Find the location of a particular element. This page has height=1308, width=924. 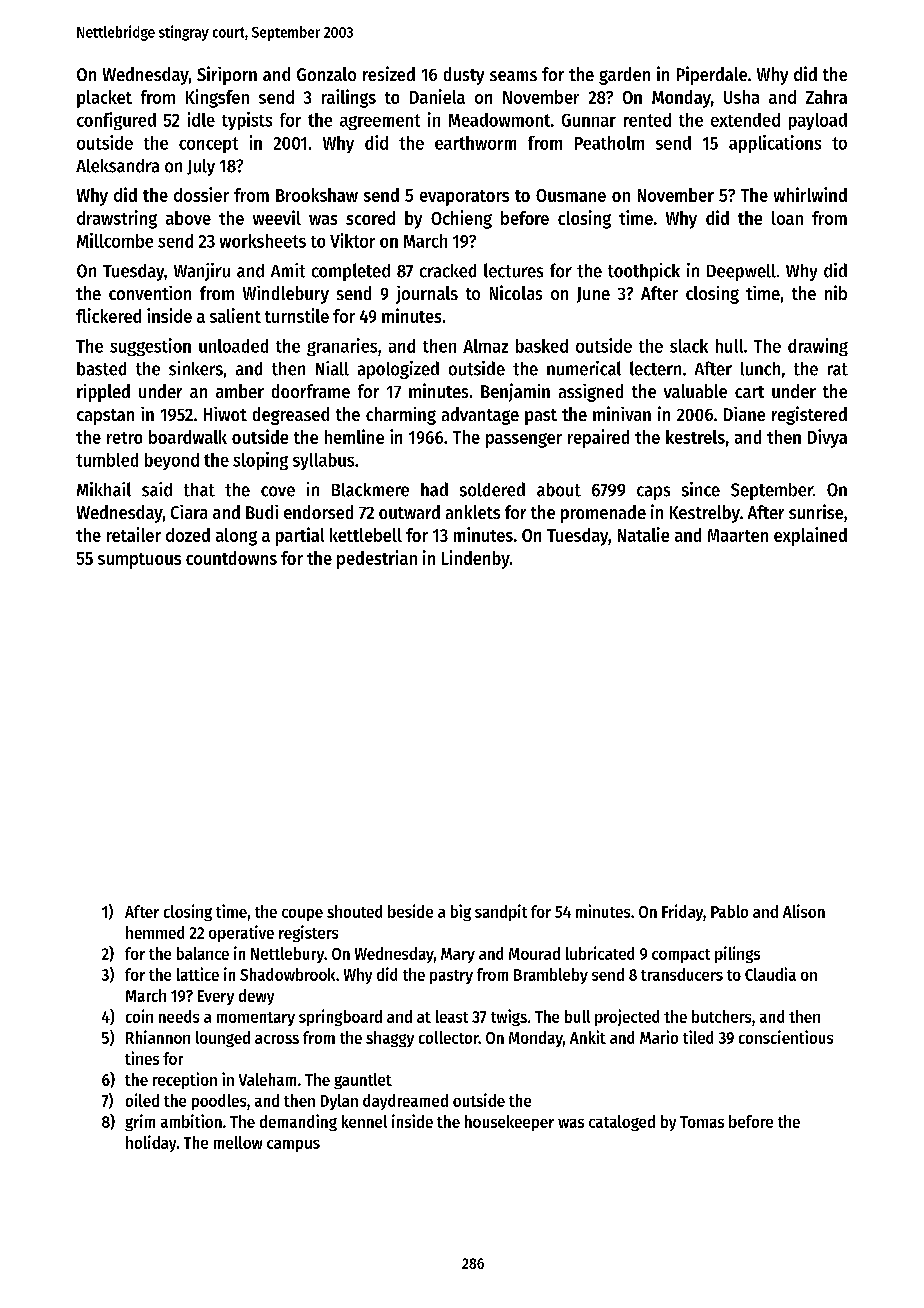

July is located at coordinates (201, 167).
